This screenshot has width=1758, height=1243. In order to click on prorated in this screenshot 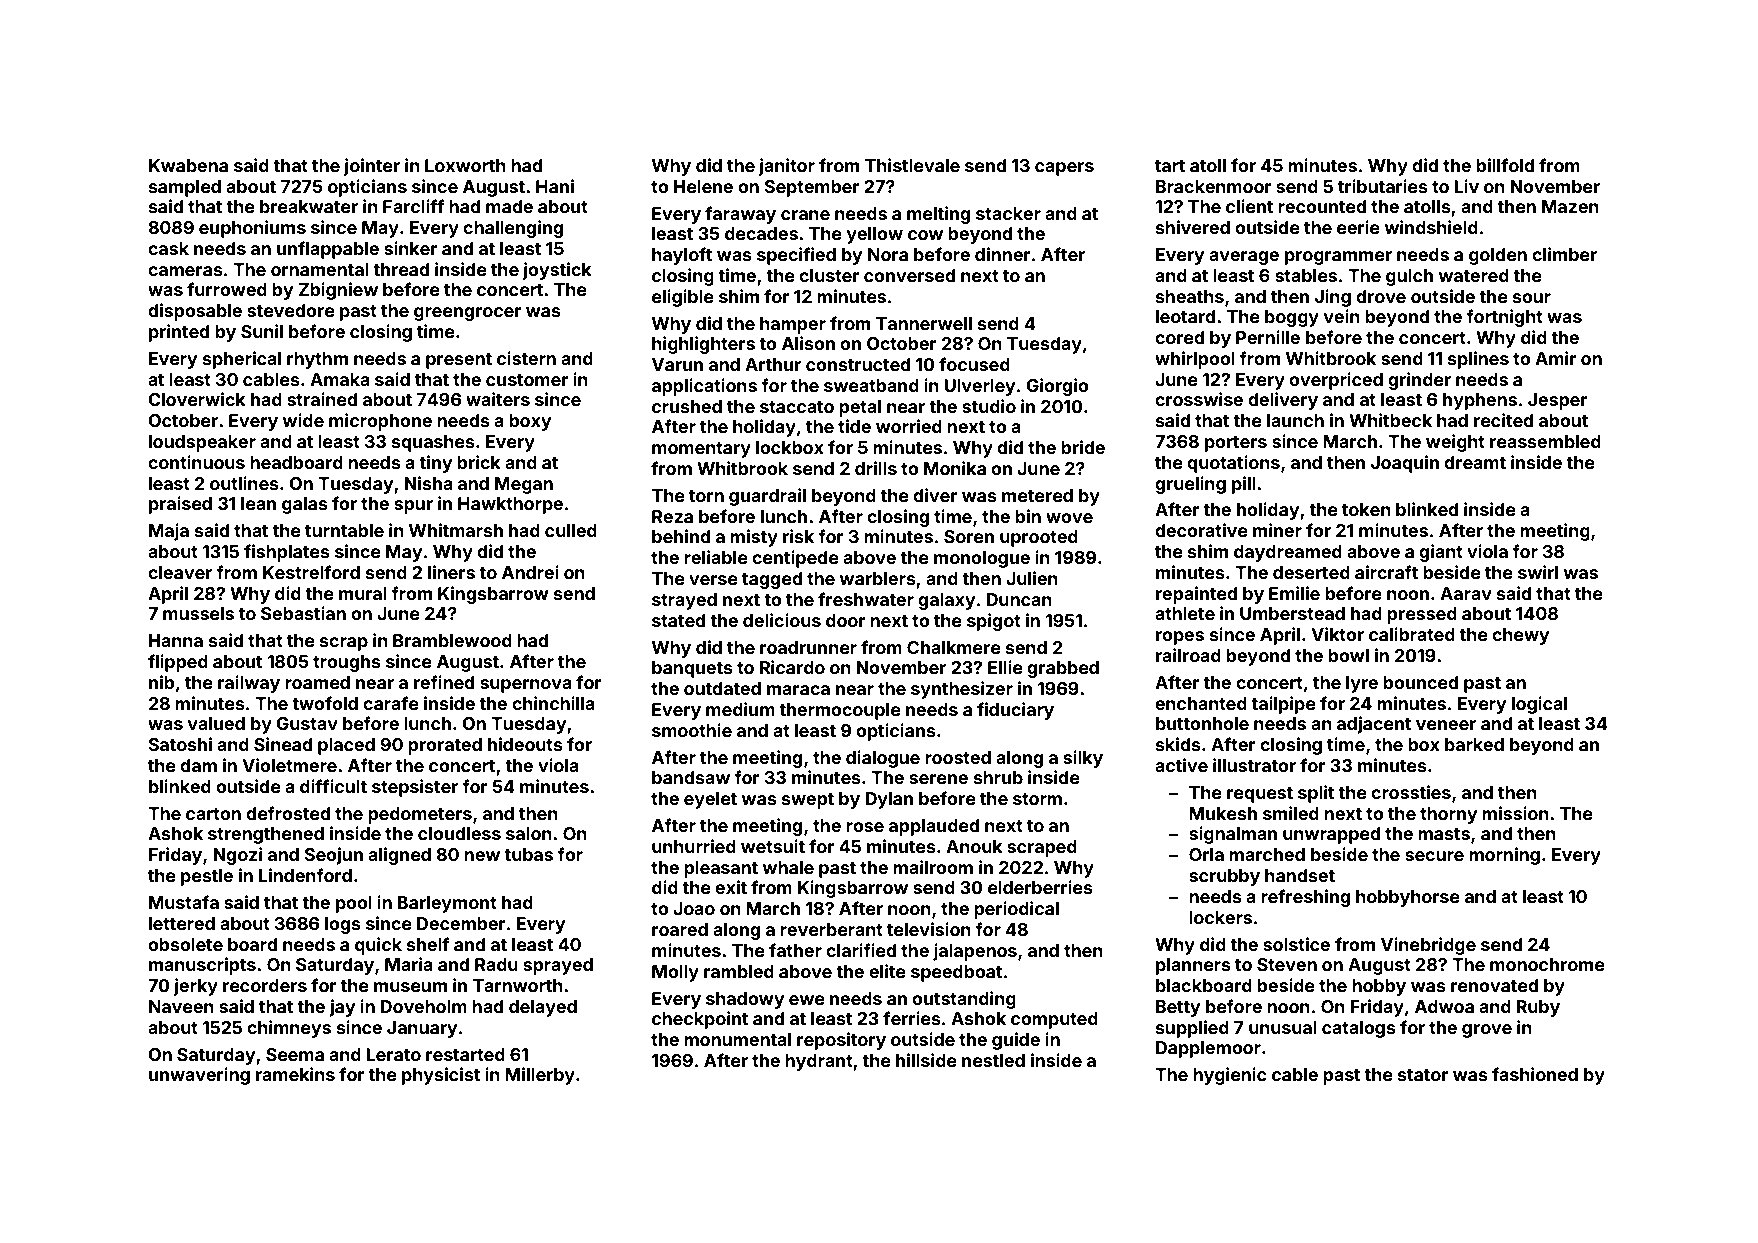, I will do `click(445, 746)`.
